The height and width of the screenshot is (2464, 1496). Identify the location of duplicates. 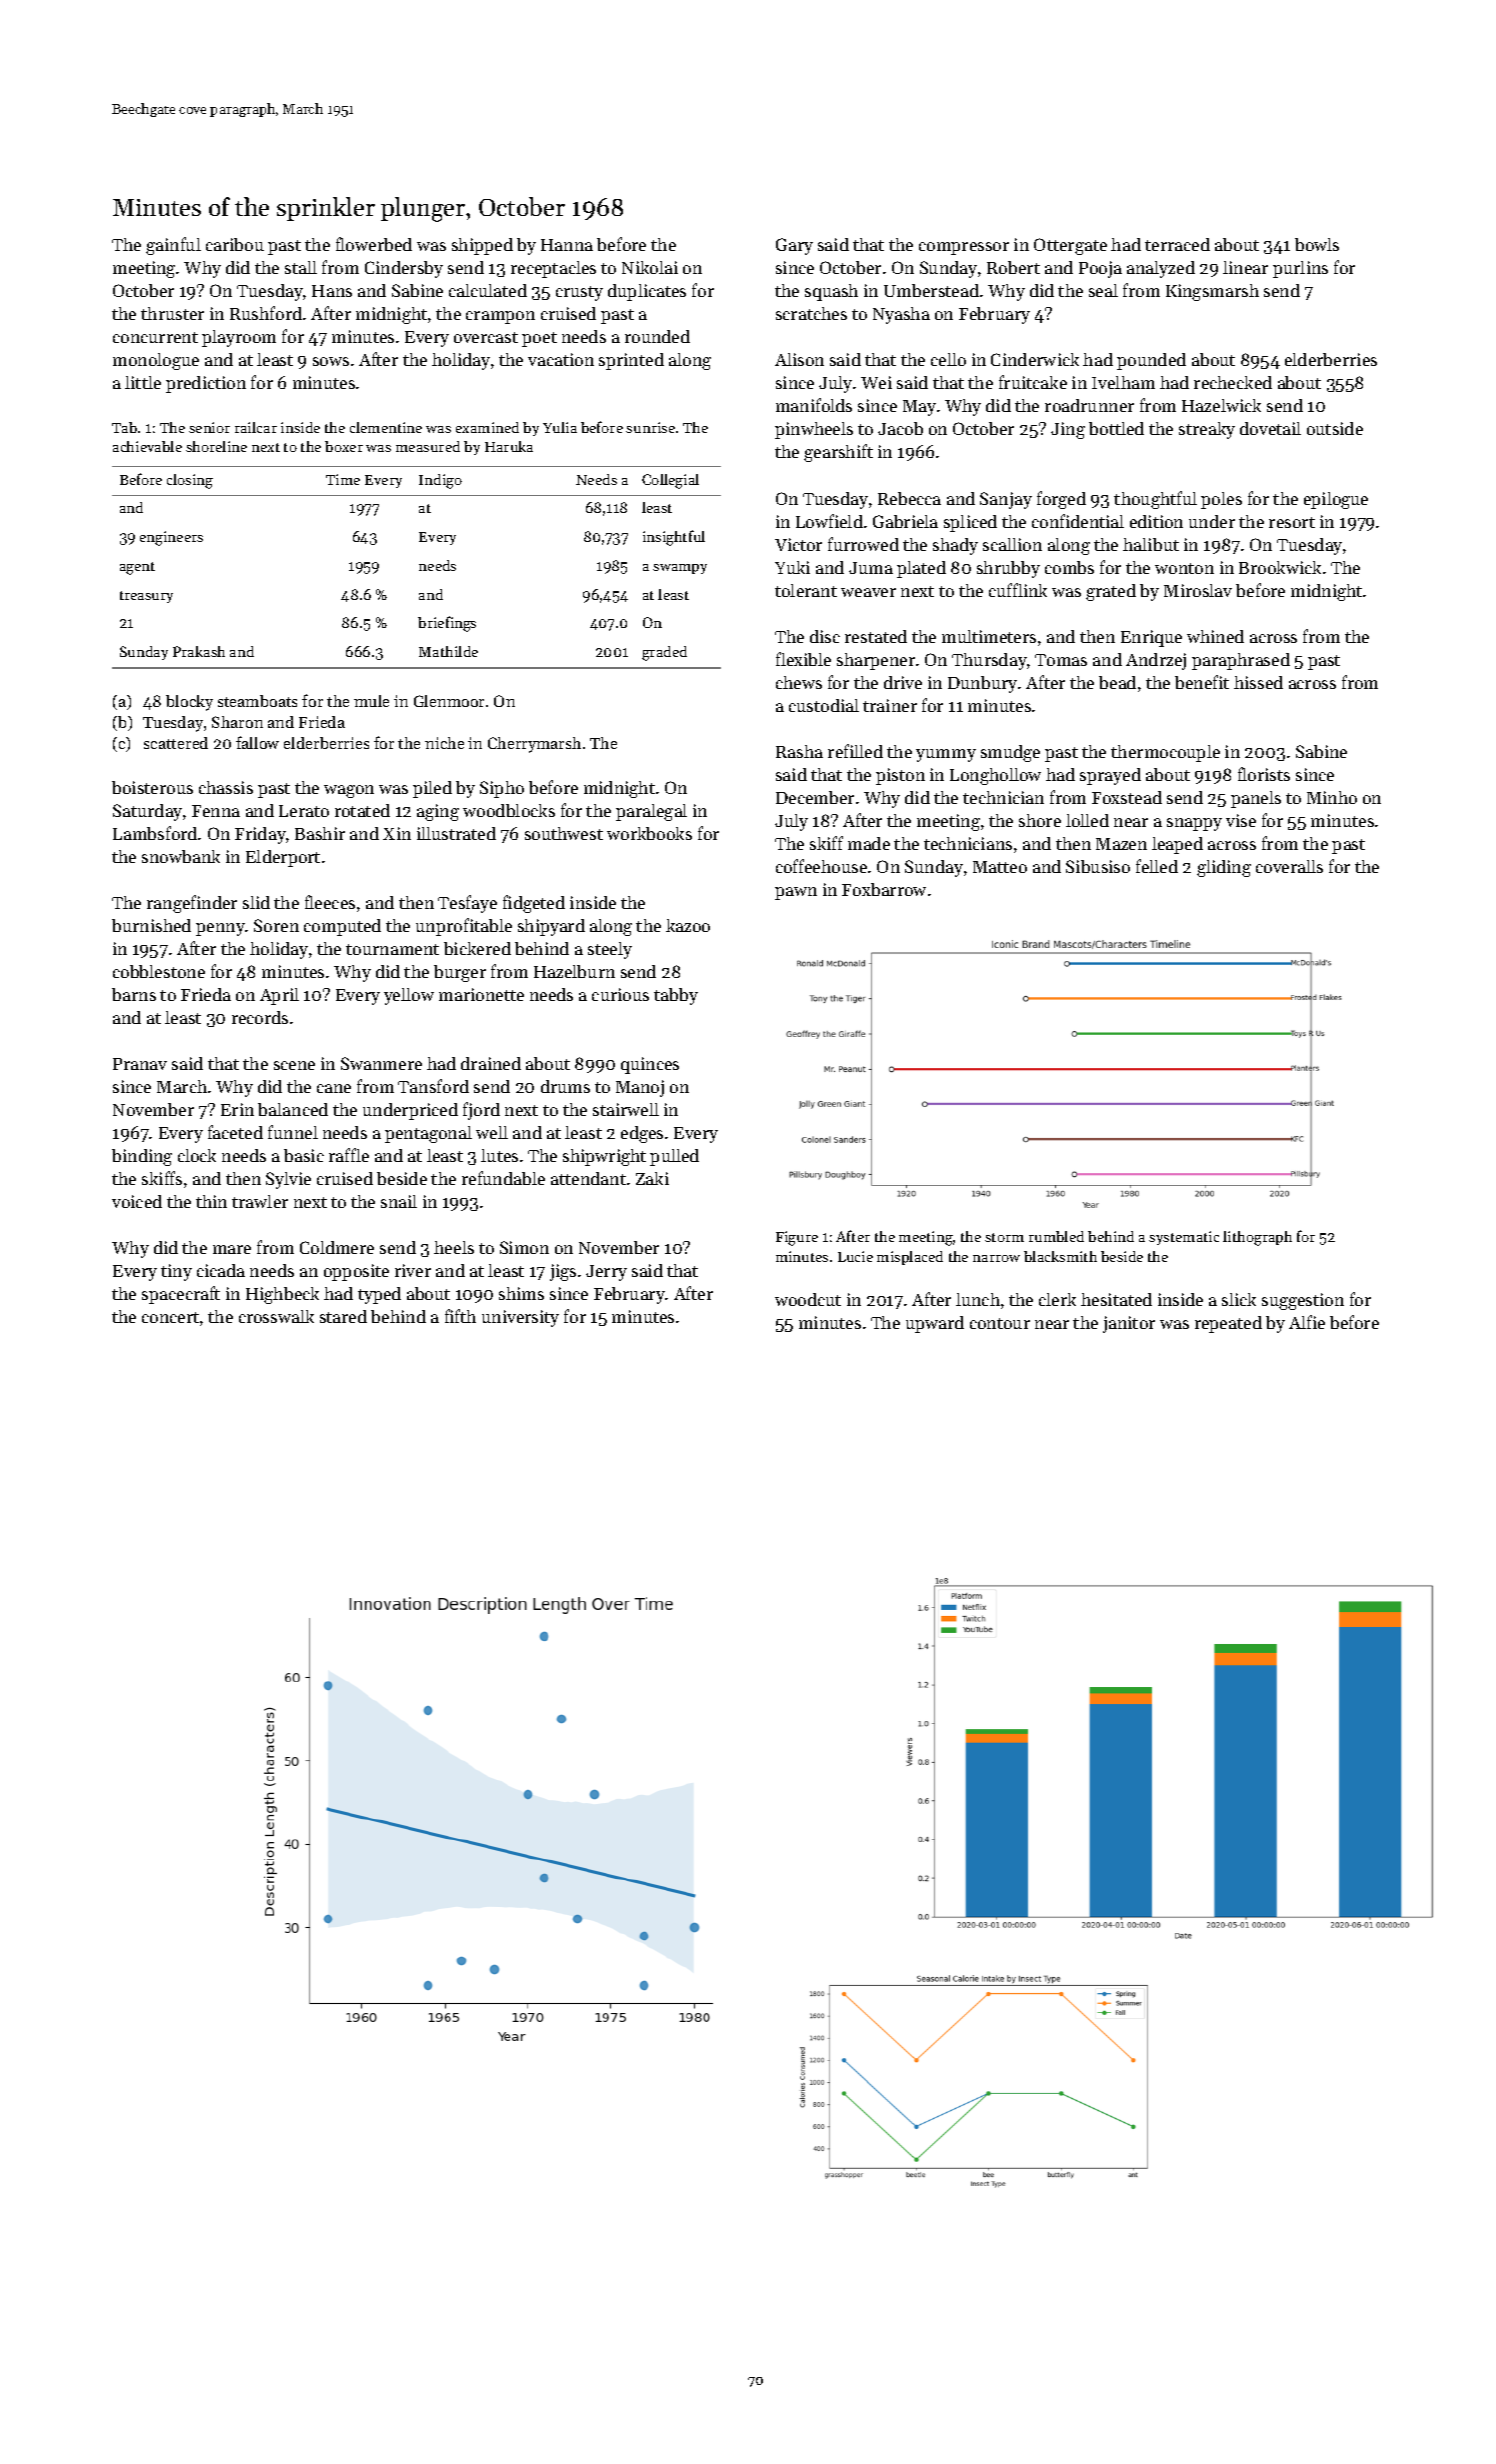
(647, 292).
